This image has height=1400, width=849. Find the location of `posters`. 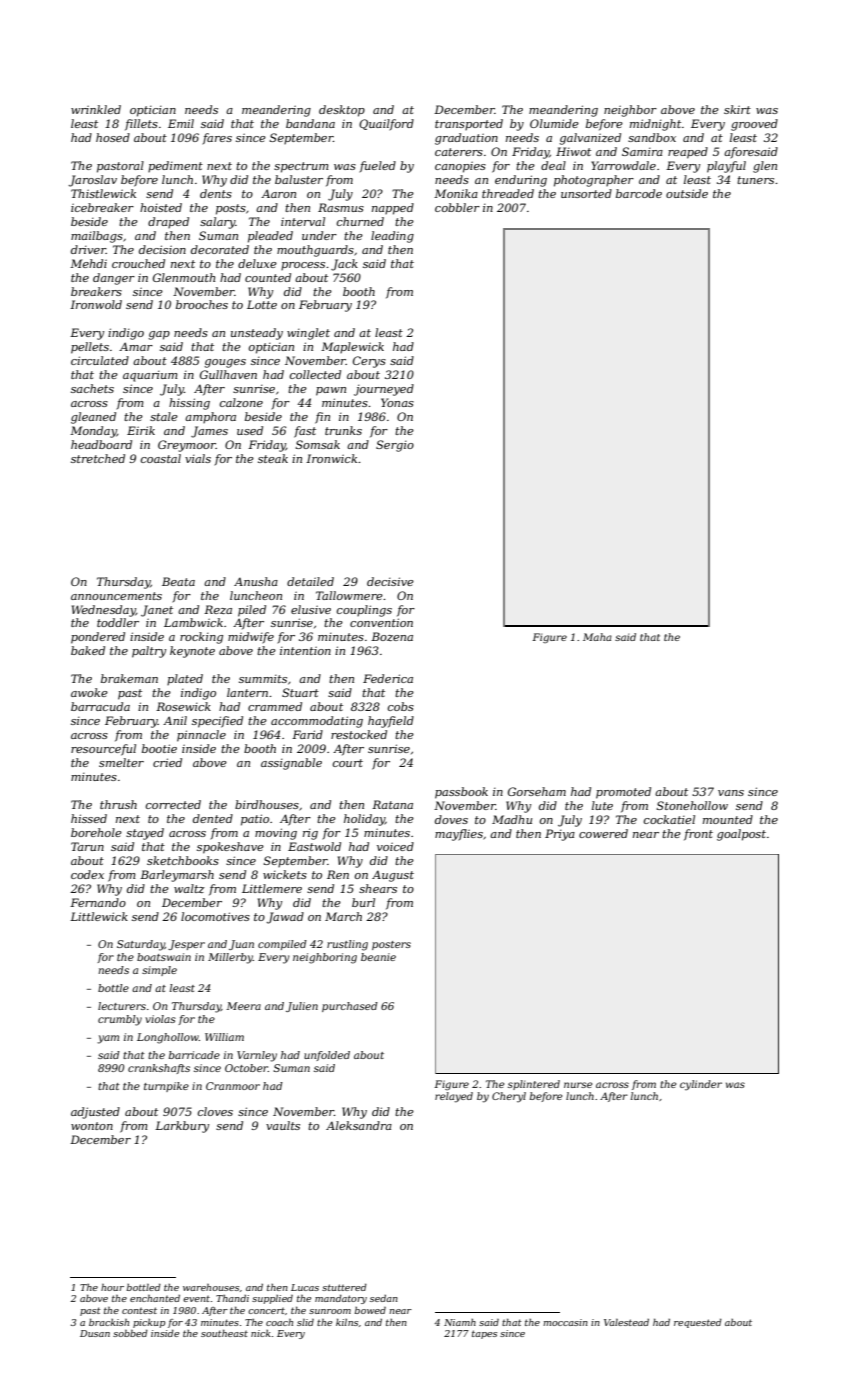

posters is located at coordinates (391, 945).
